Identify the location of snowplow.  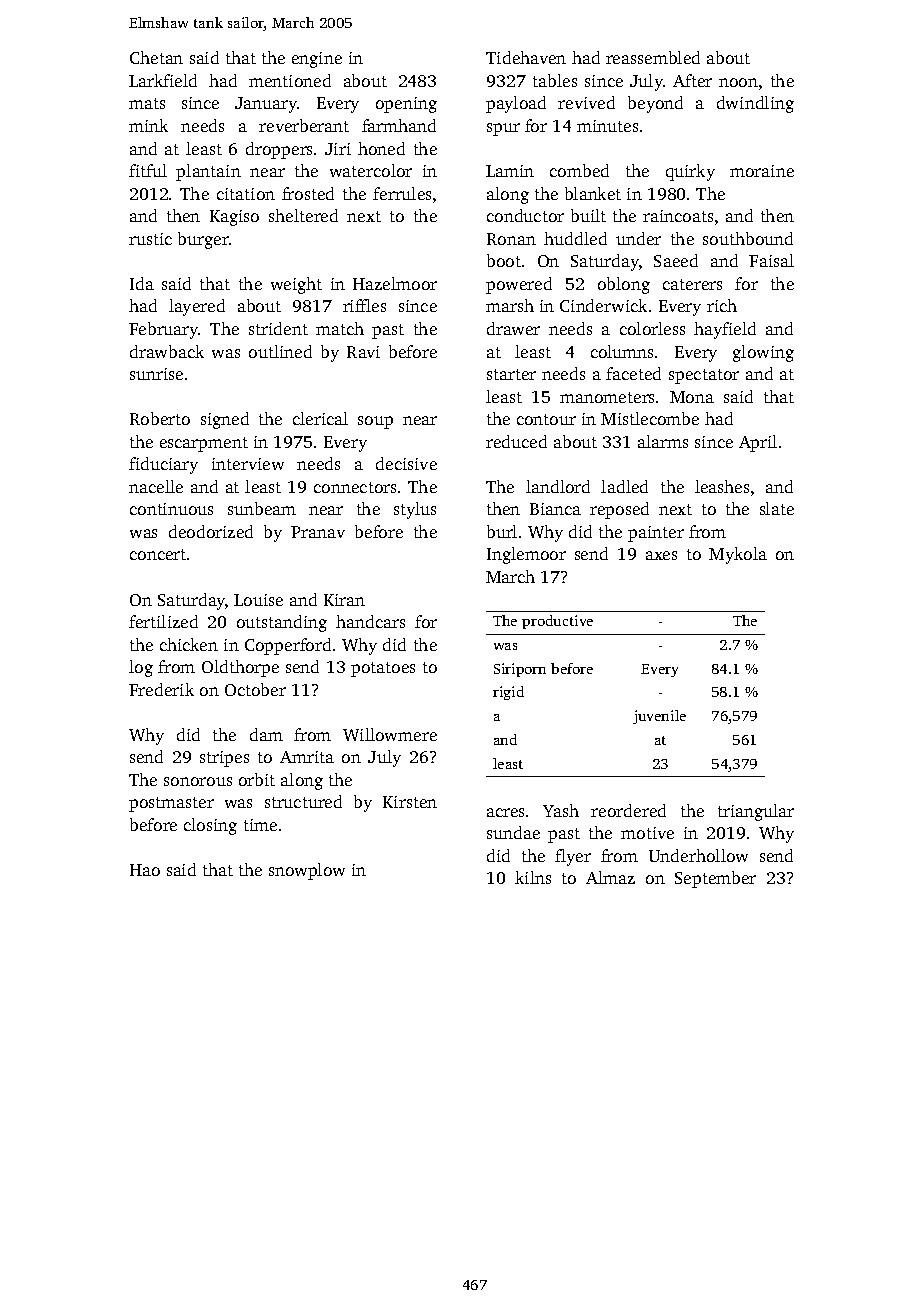
(307, 871).
